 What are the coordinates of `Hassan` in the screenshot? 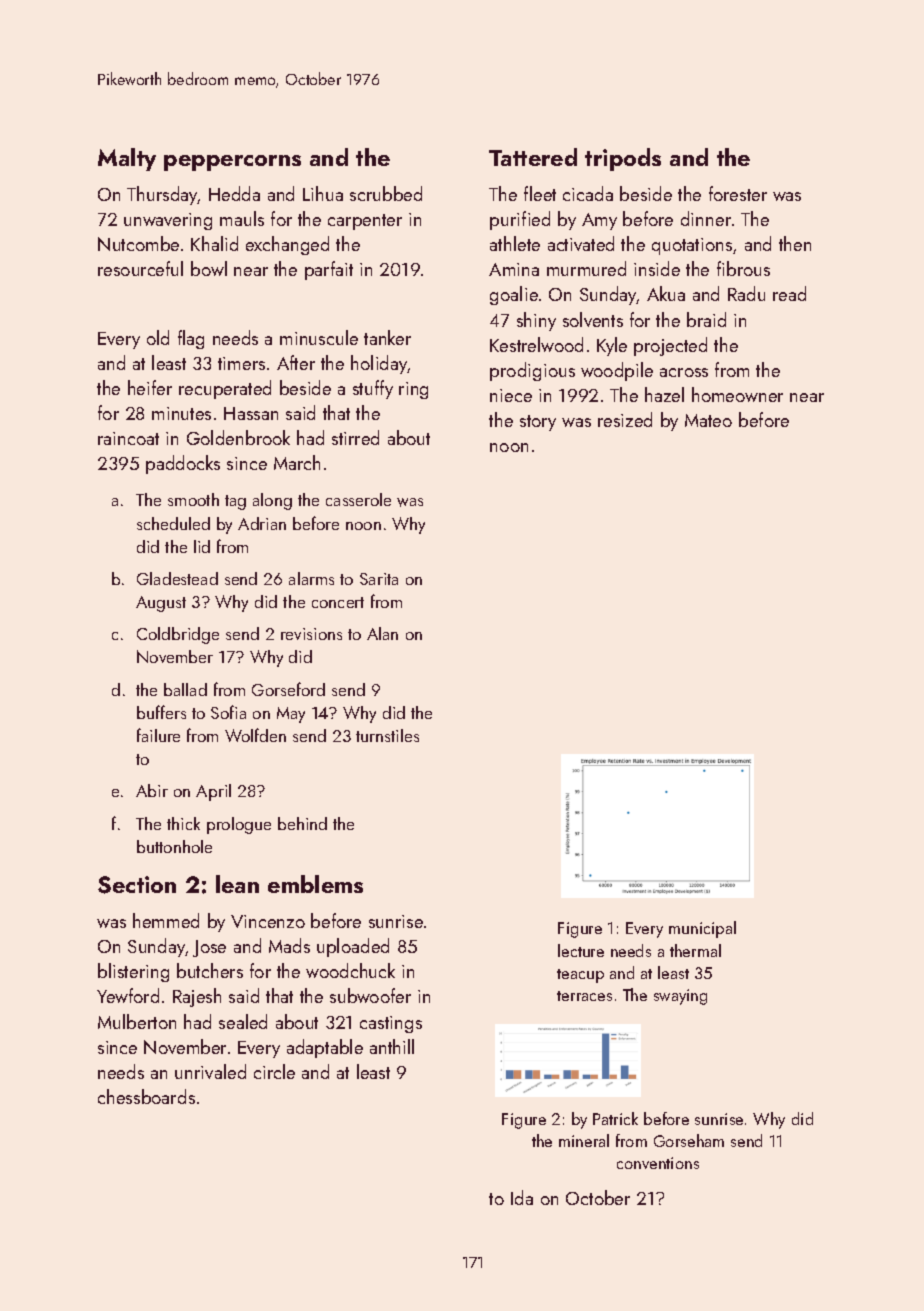 It's located at (251, 413).
